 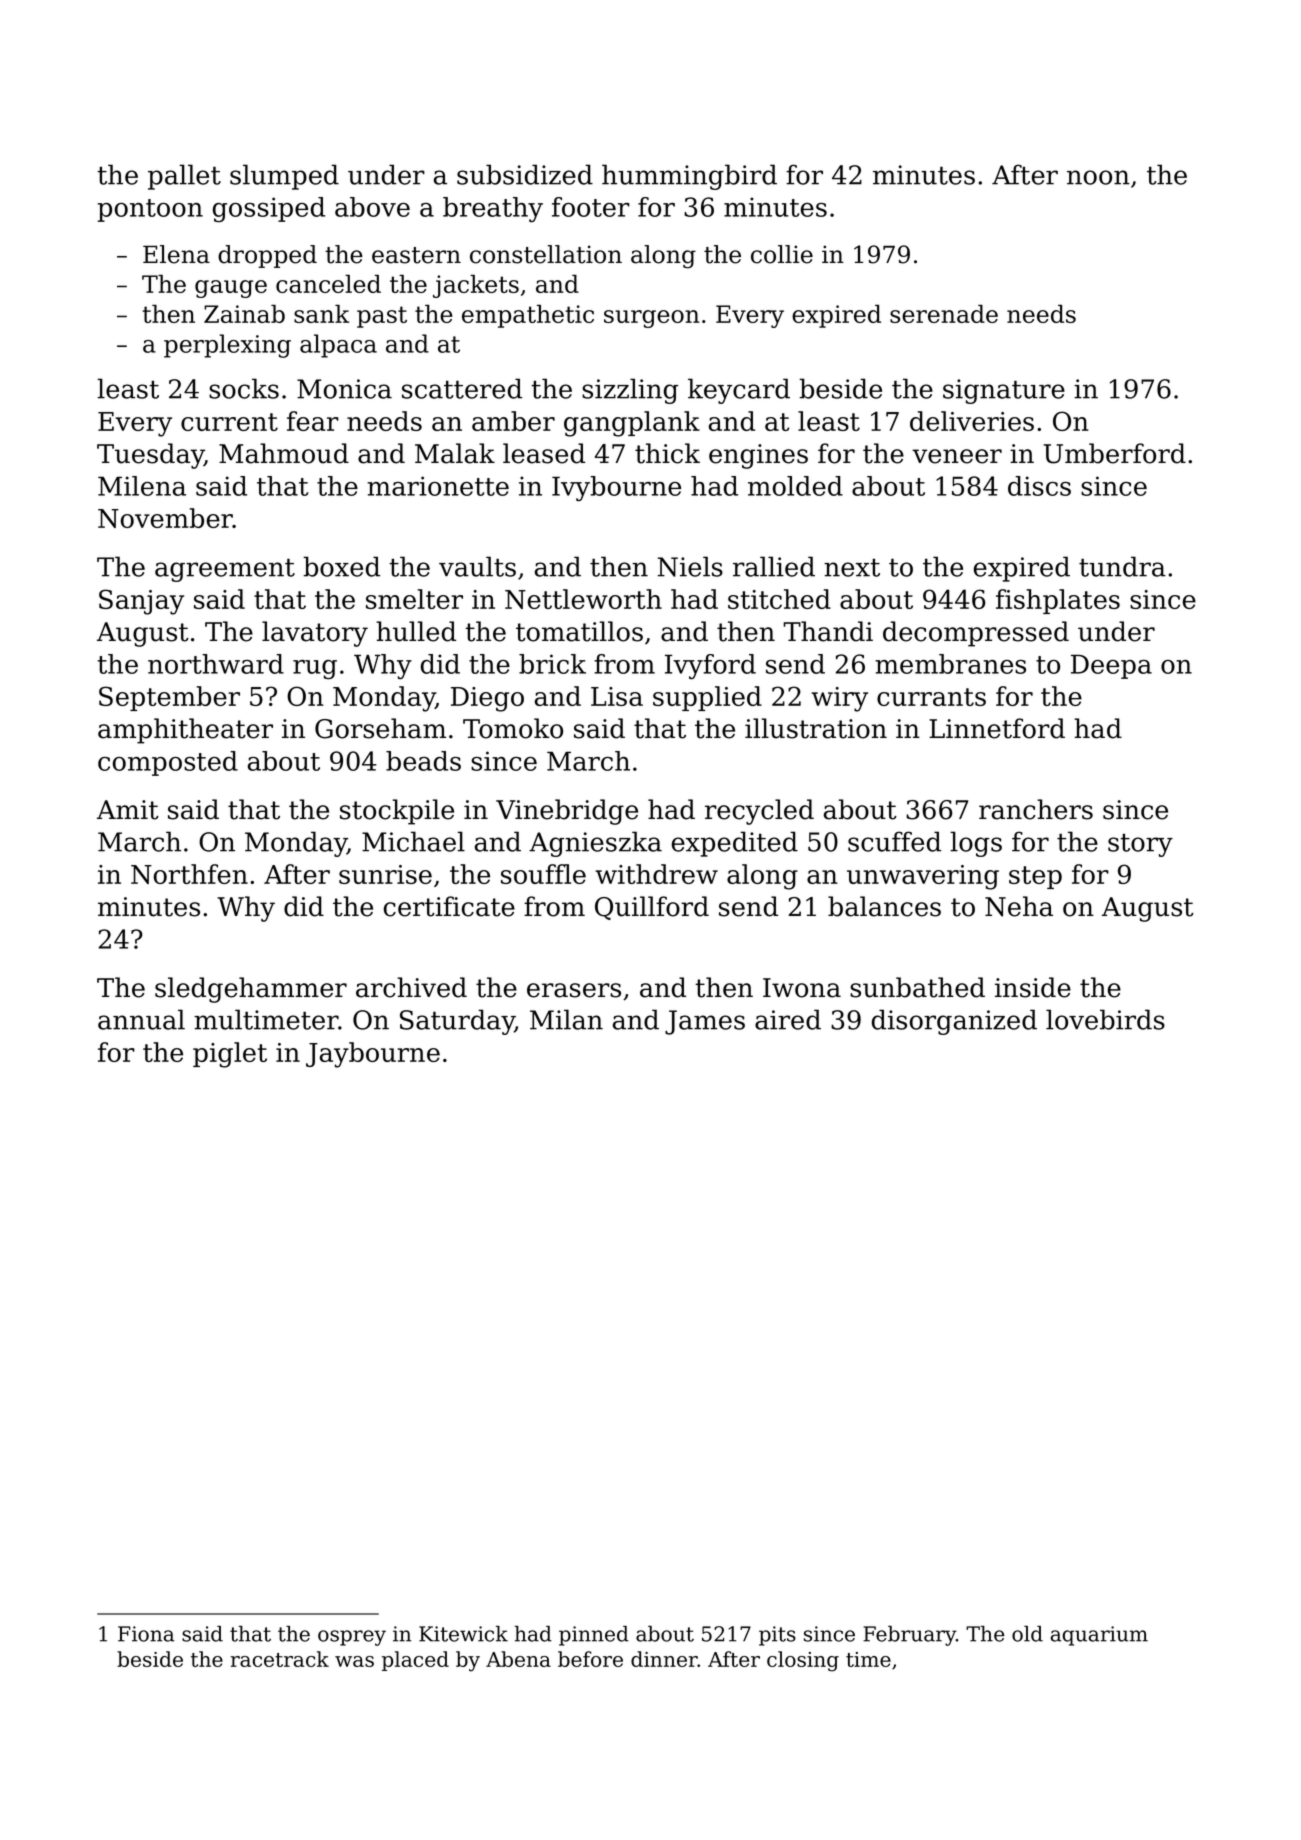 What do you see at coordinates (689, 177) in the screenshot?
I see `hummingbird` at bounding box center [689, 177].
